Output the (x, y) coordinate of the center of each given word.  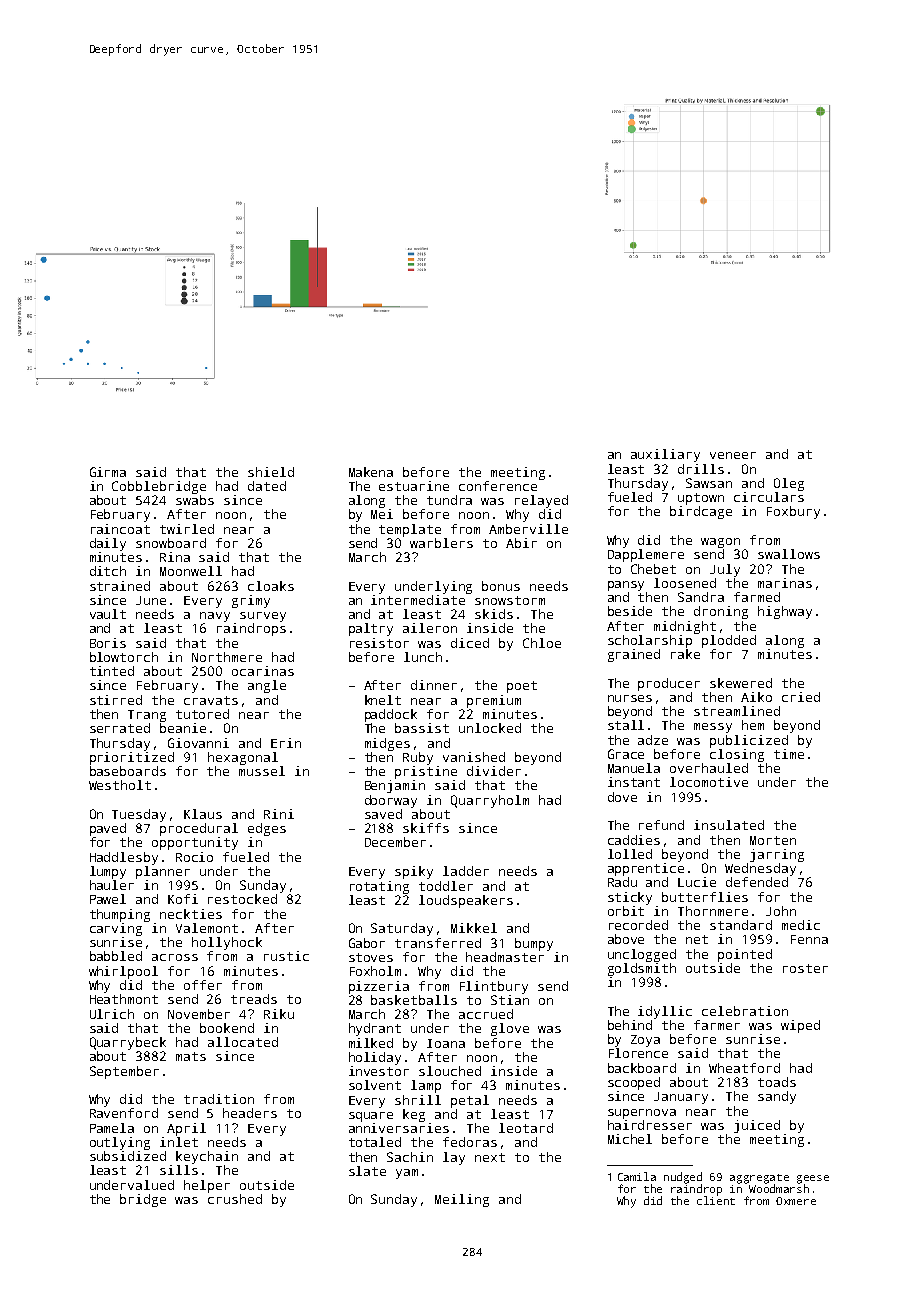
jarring (777, 855)
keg (414, 1115)
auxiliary (665, 455)
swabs (195, 500)
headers (250, 1113)
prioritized (132, 758)
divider (494, 771)
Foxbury (793, 512)
